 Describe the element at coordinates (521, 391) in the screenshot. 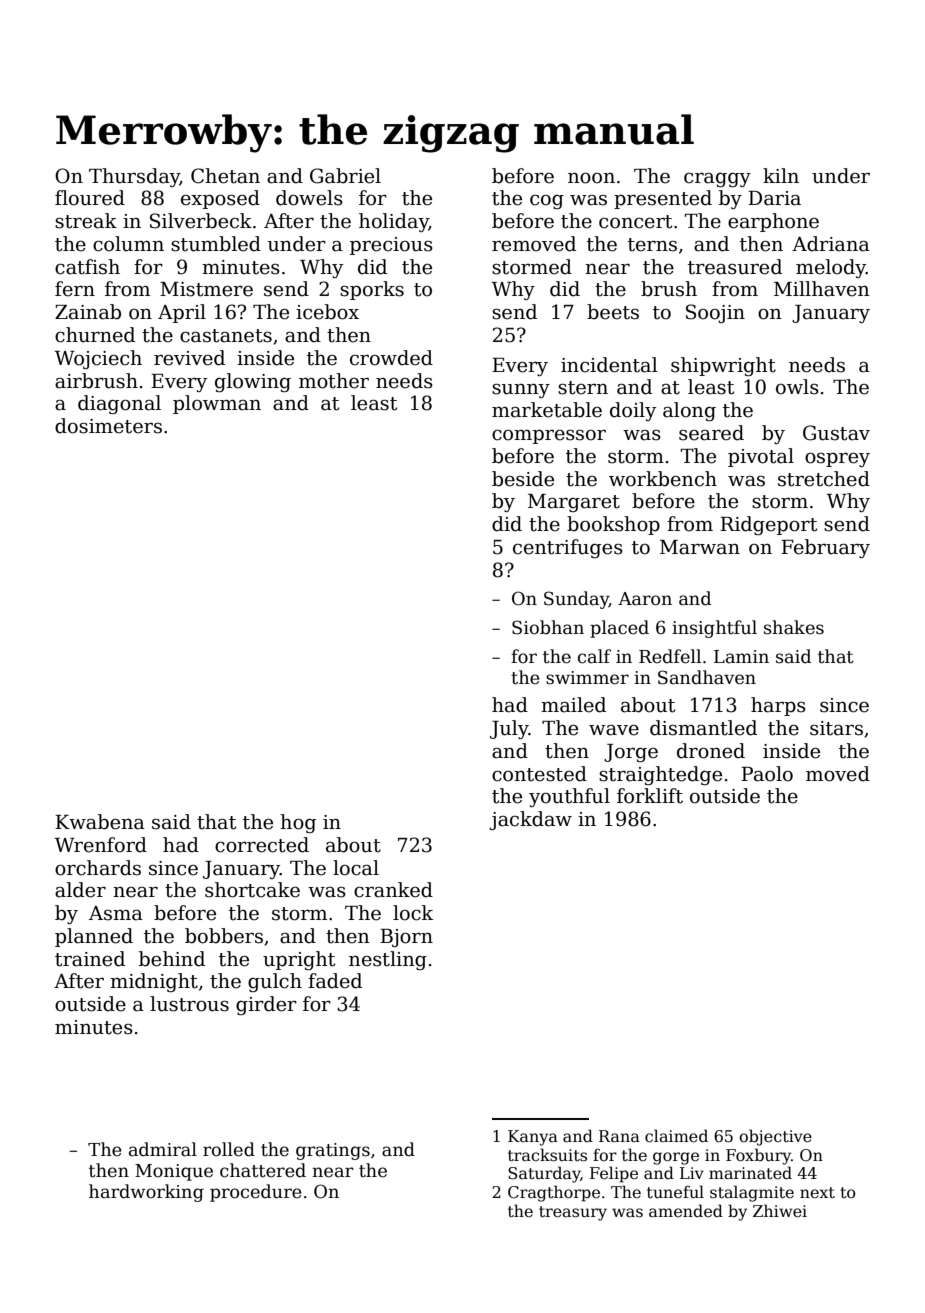

I see `sunny` at that location.
